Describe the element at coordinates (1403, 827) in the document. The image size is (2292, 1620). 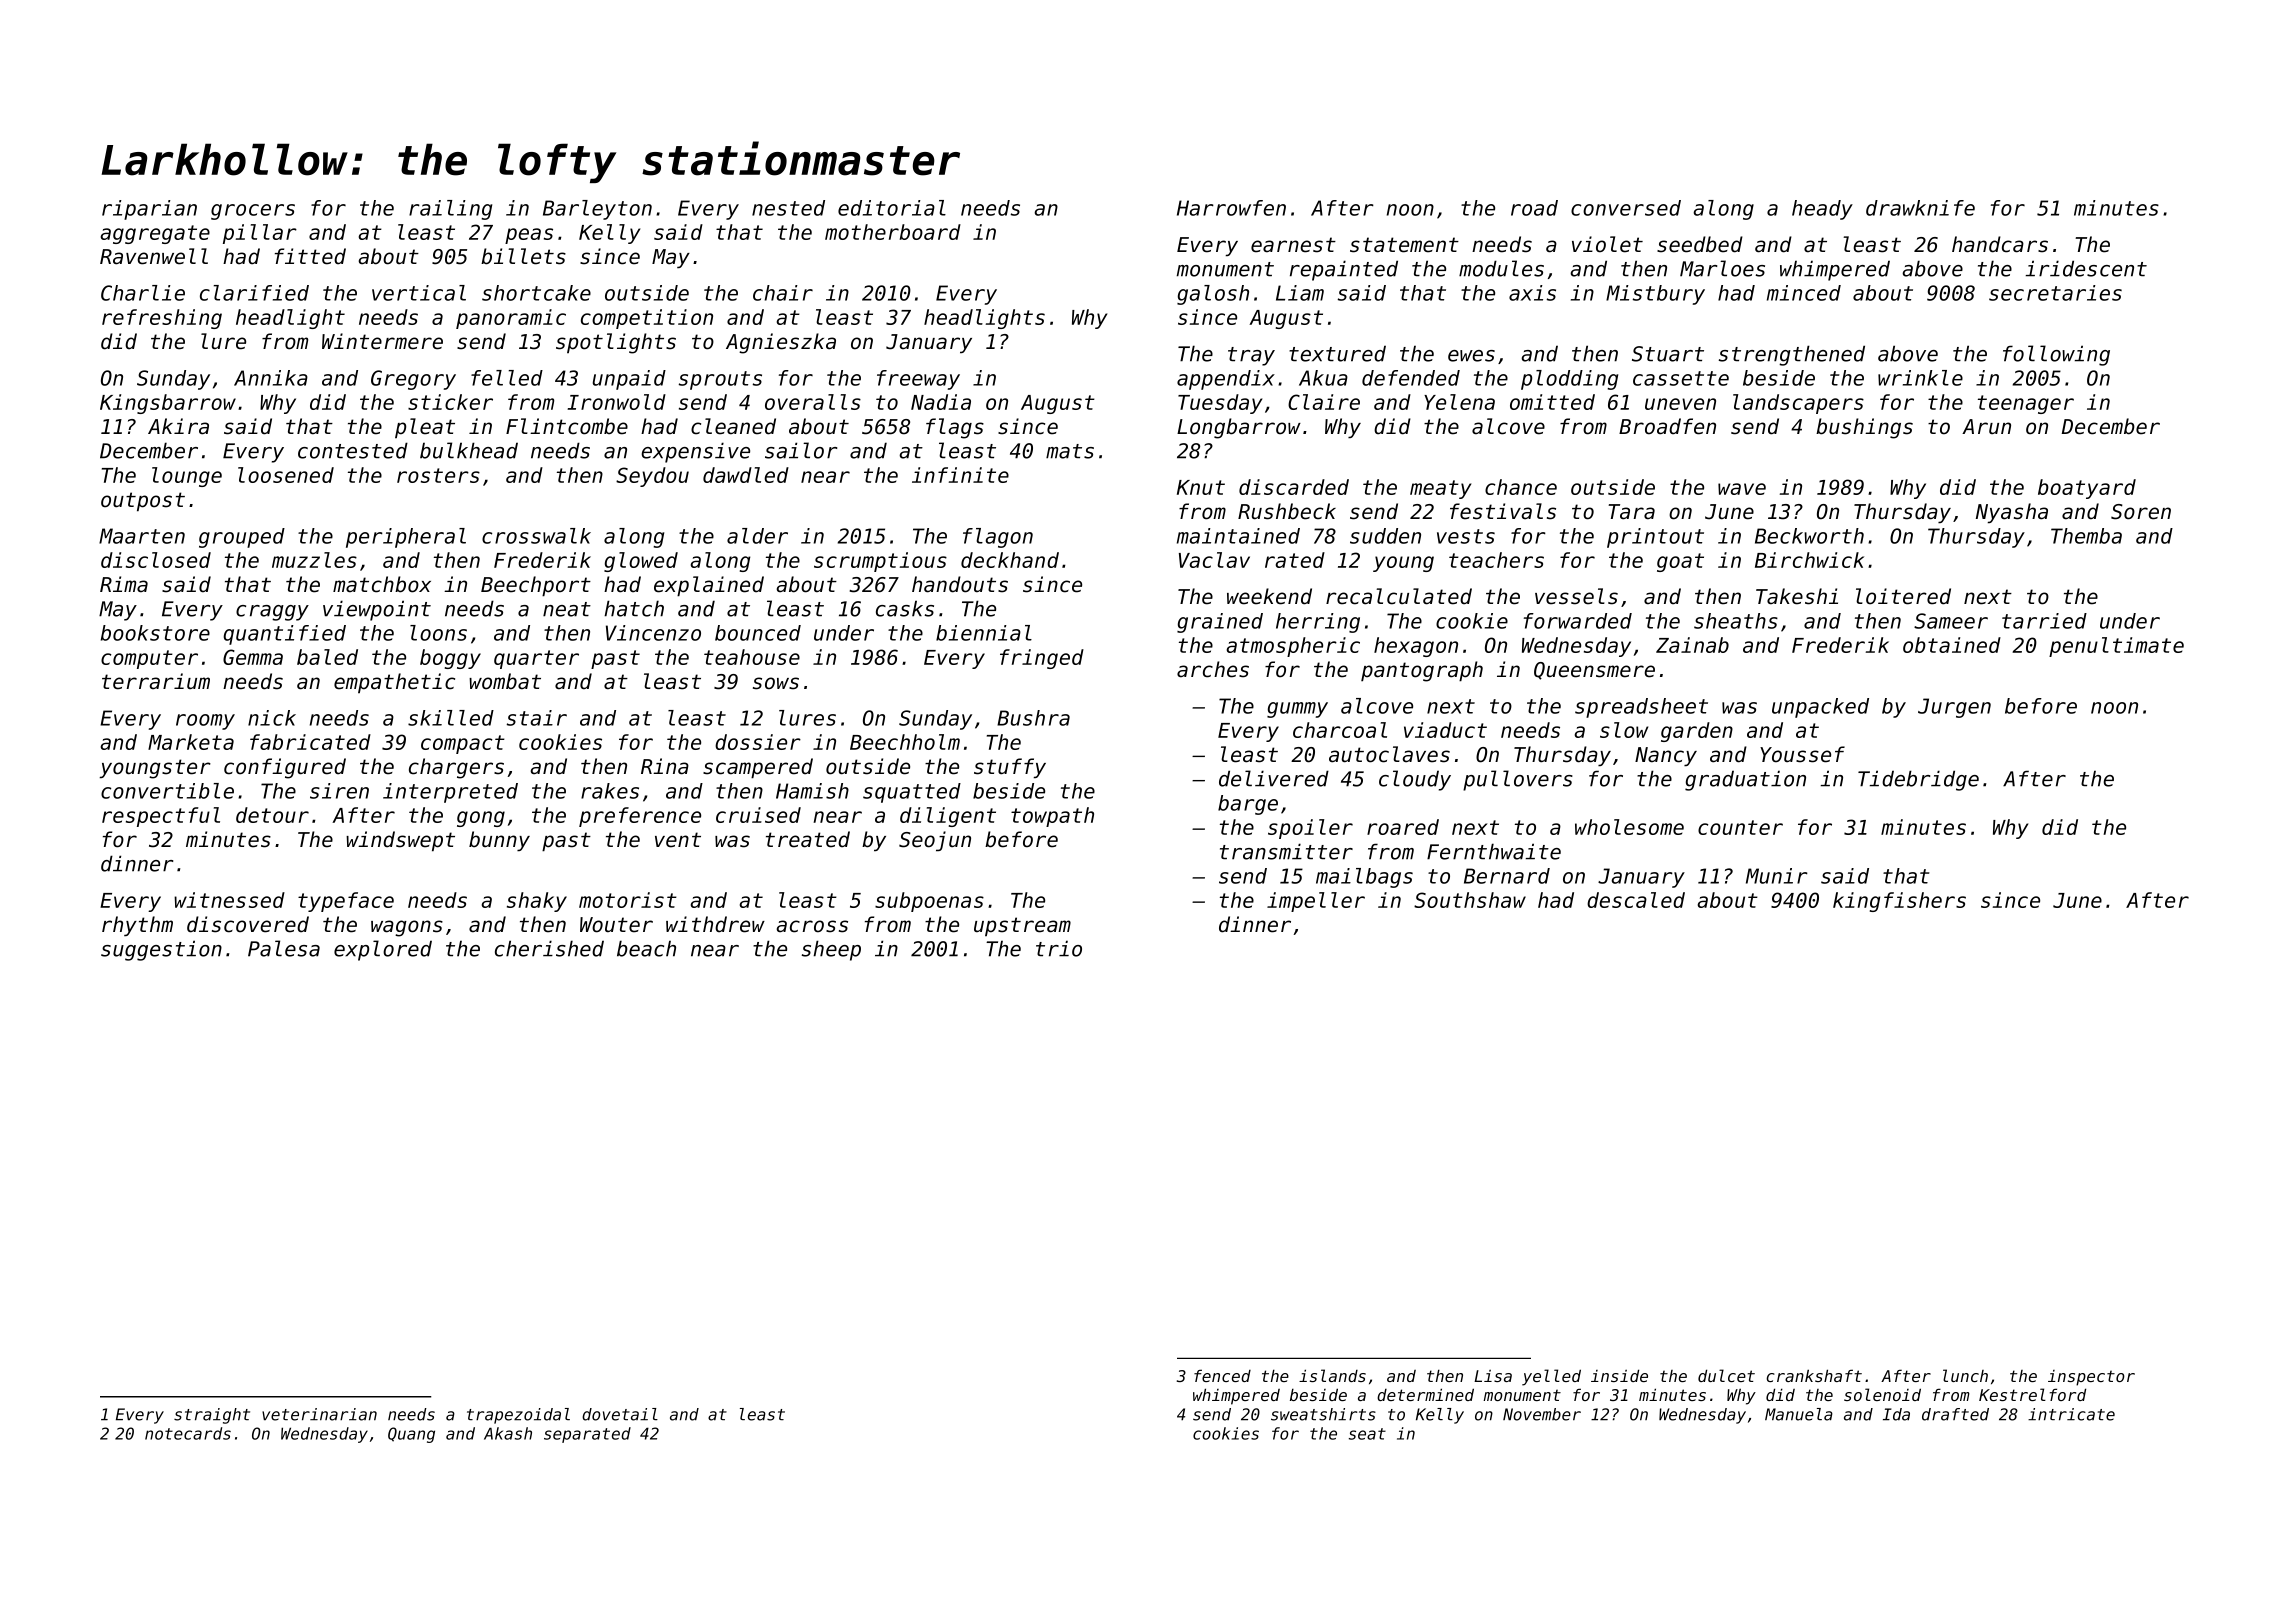
I see `roared` at that location.
